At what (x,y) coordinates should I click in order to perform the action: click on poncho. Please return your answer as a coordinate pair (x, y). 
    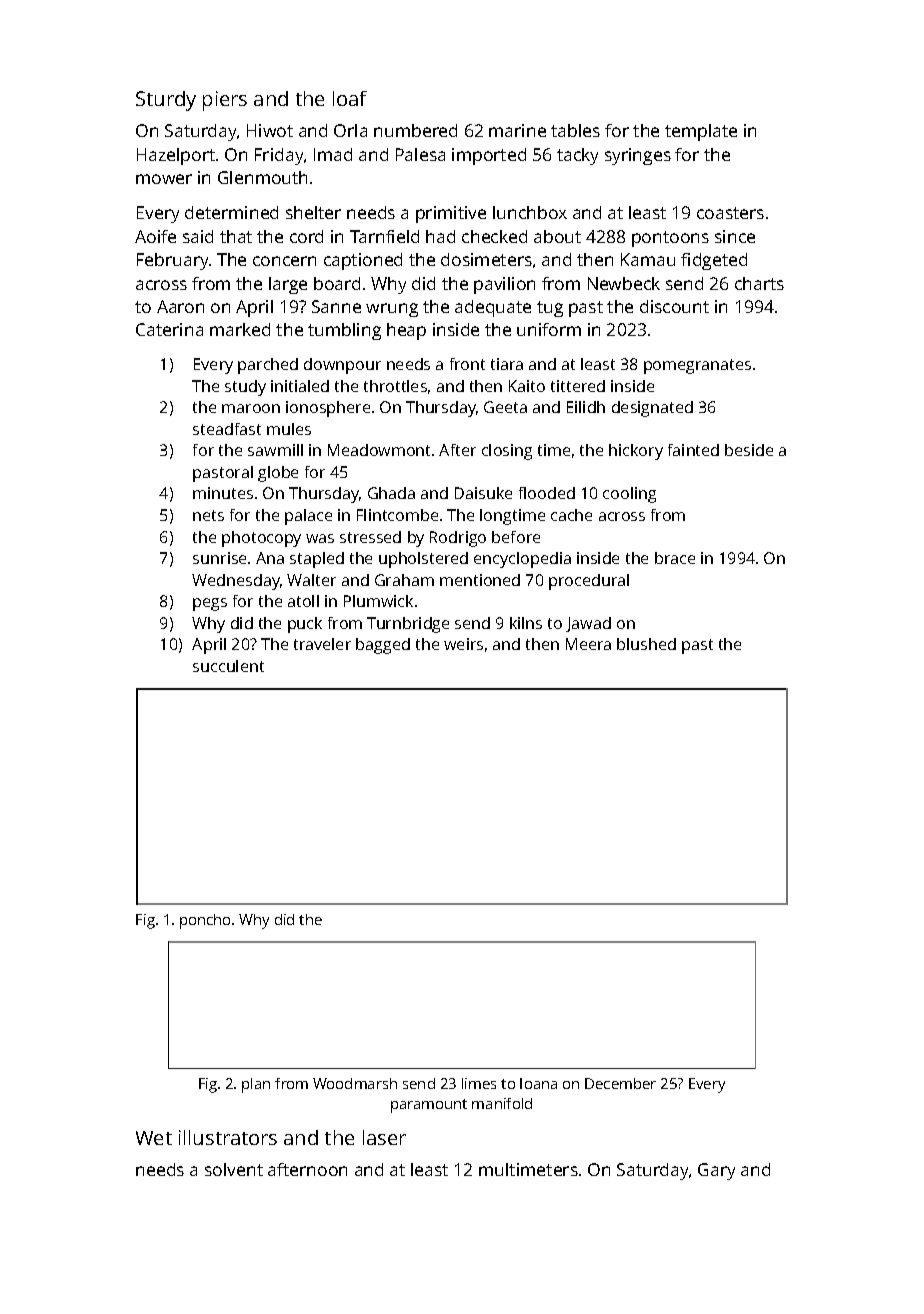
    Looking at the image, I should click on (205, 921).
